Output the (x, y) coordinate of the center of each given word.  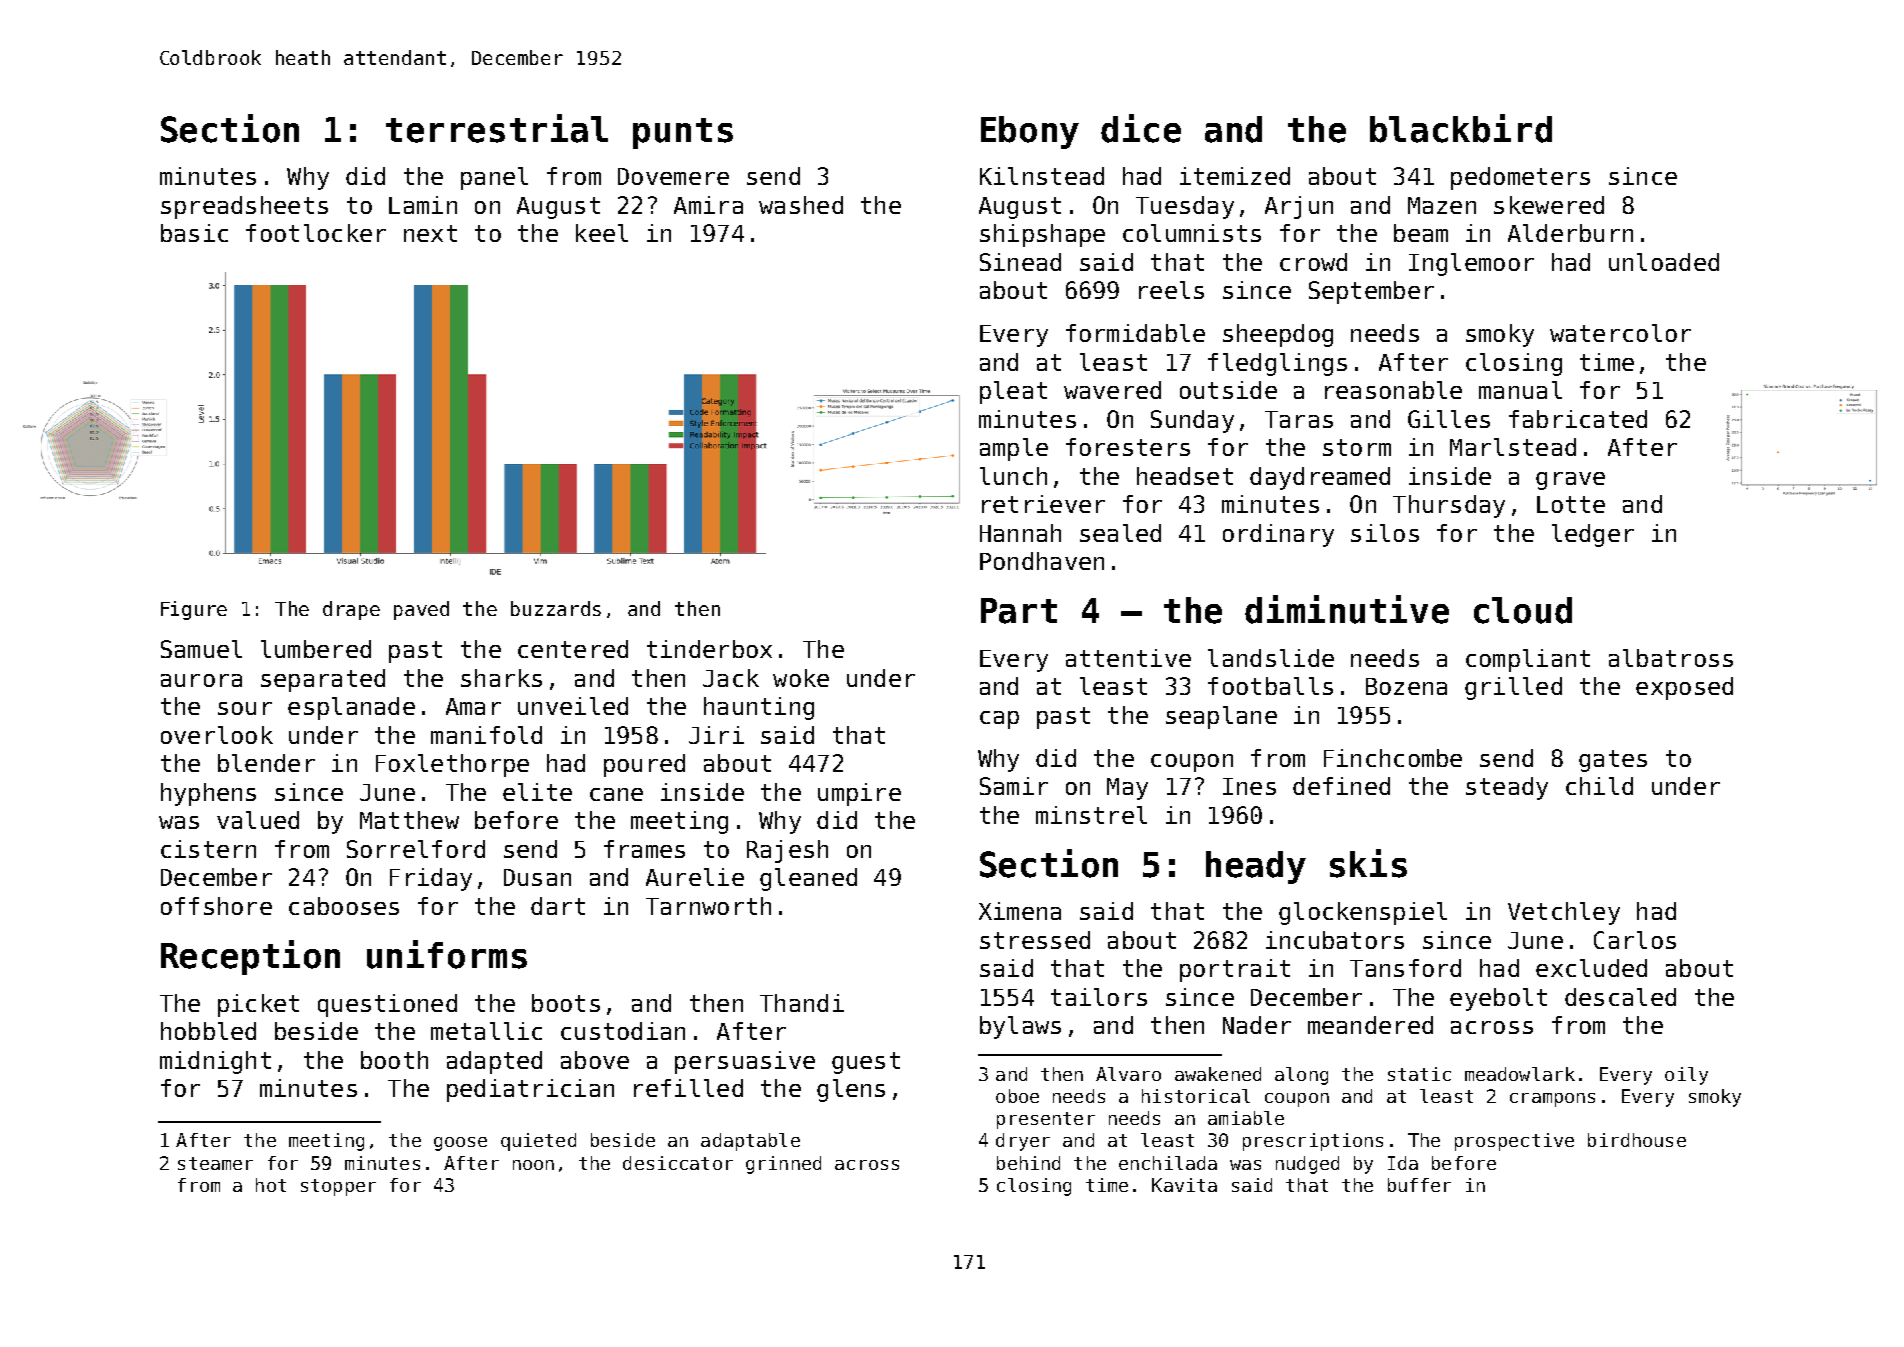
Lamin (423, 205)
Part (1019, 611)
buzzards (556, 608)
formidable (1135, 333)
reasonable (1393, 390)
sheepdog (1278, 335)
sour (245, 708)
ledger (1593, 535)
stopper (338, 1187)
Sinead (1020, 262)
